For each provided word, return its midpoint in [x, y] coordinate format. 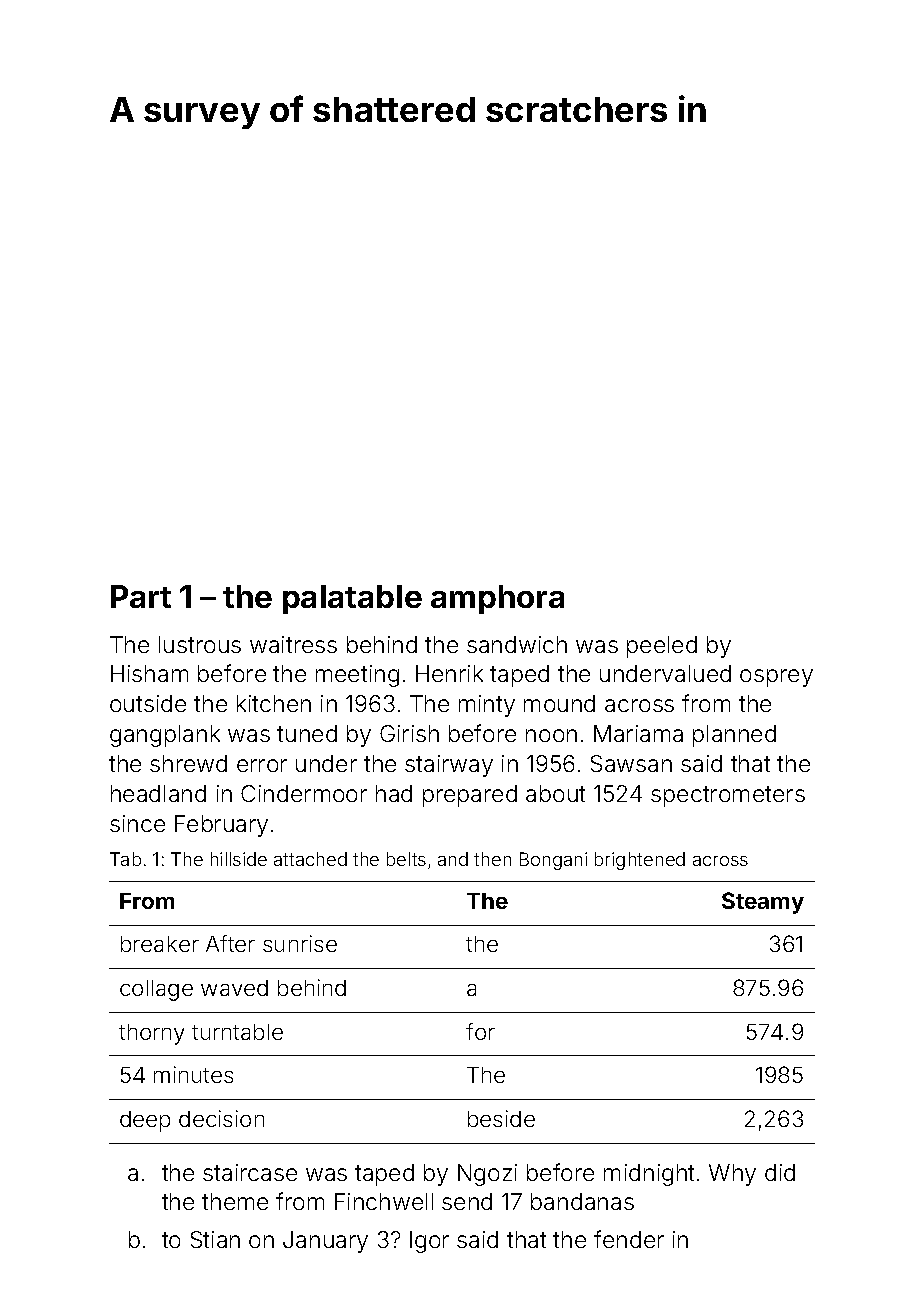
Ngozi [487, 1175]
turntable [237, 1032]
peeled [662, 647]
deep [145, 1121]
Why [732, 1175]
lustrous [200, 644]
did [780, 1172]
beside [501, 1118]
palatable [352, 599]
